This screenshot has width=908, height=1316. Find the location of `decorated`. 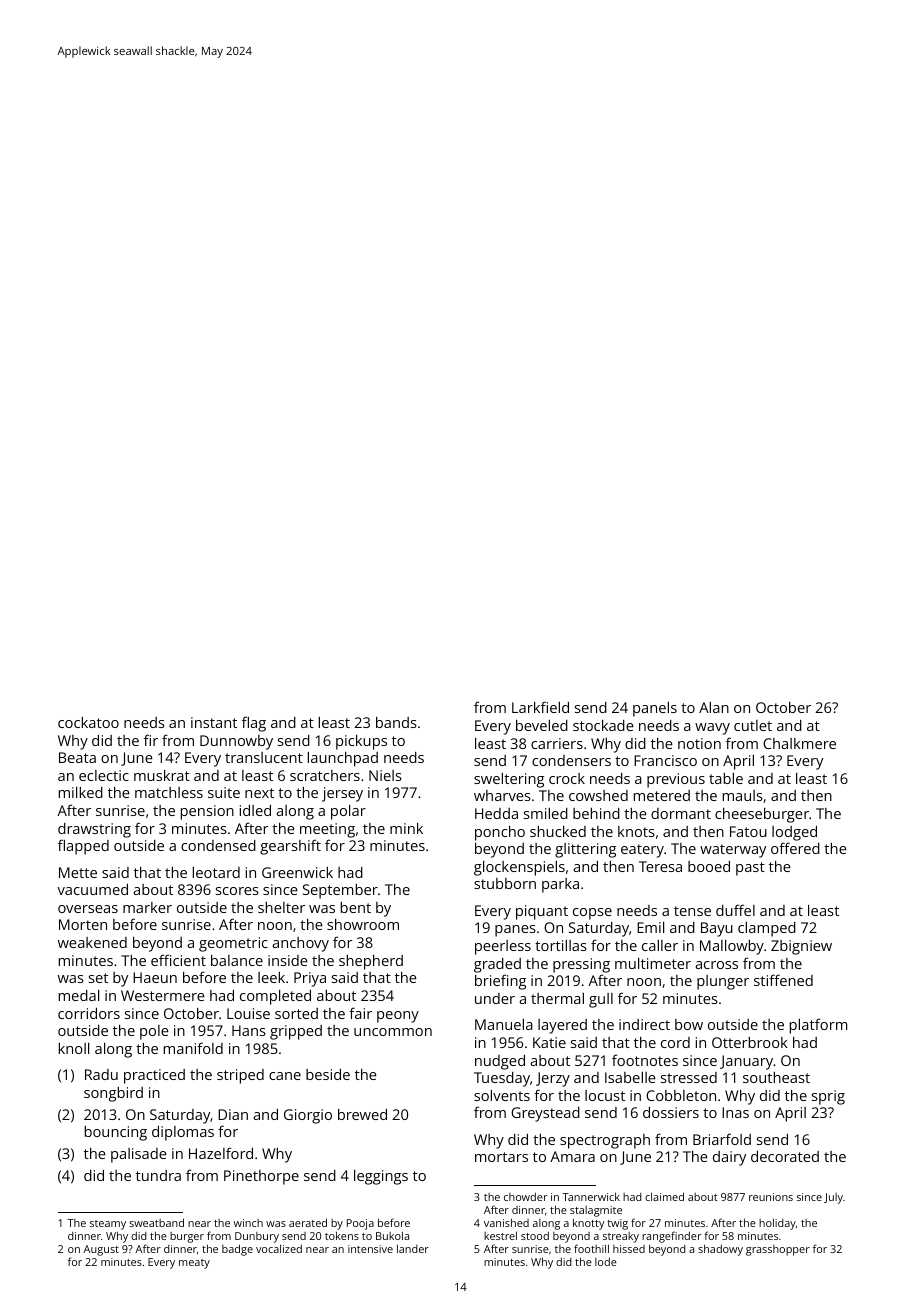

decorated is located at coordinates (785, 1156).
